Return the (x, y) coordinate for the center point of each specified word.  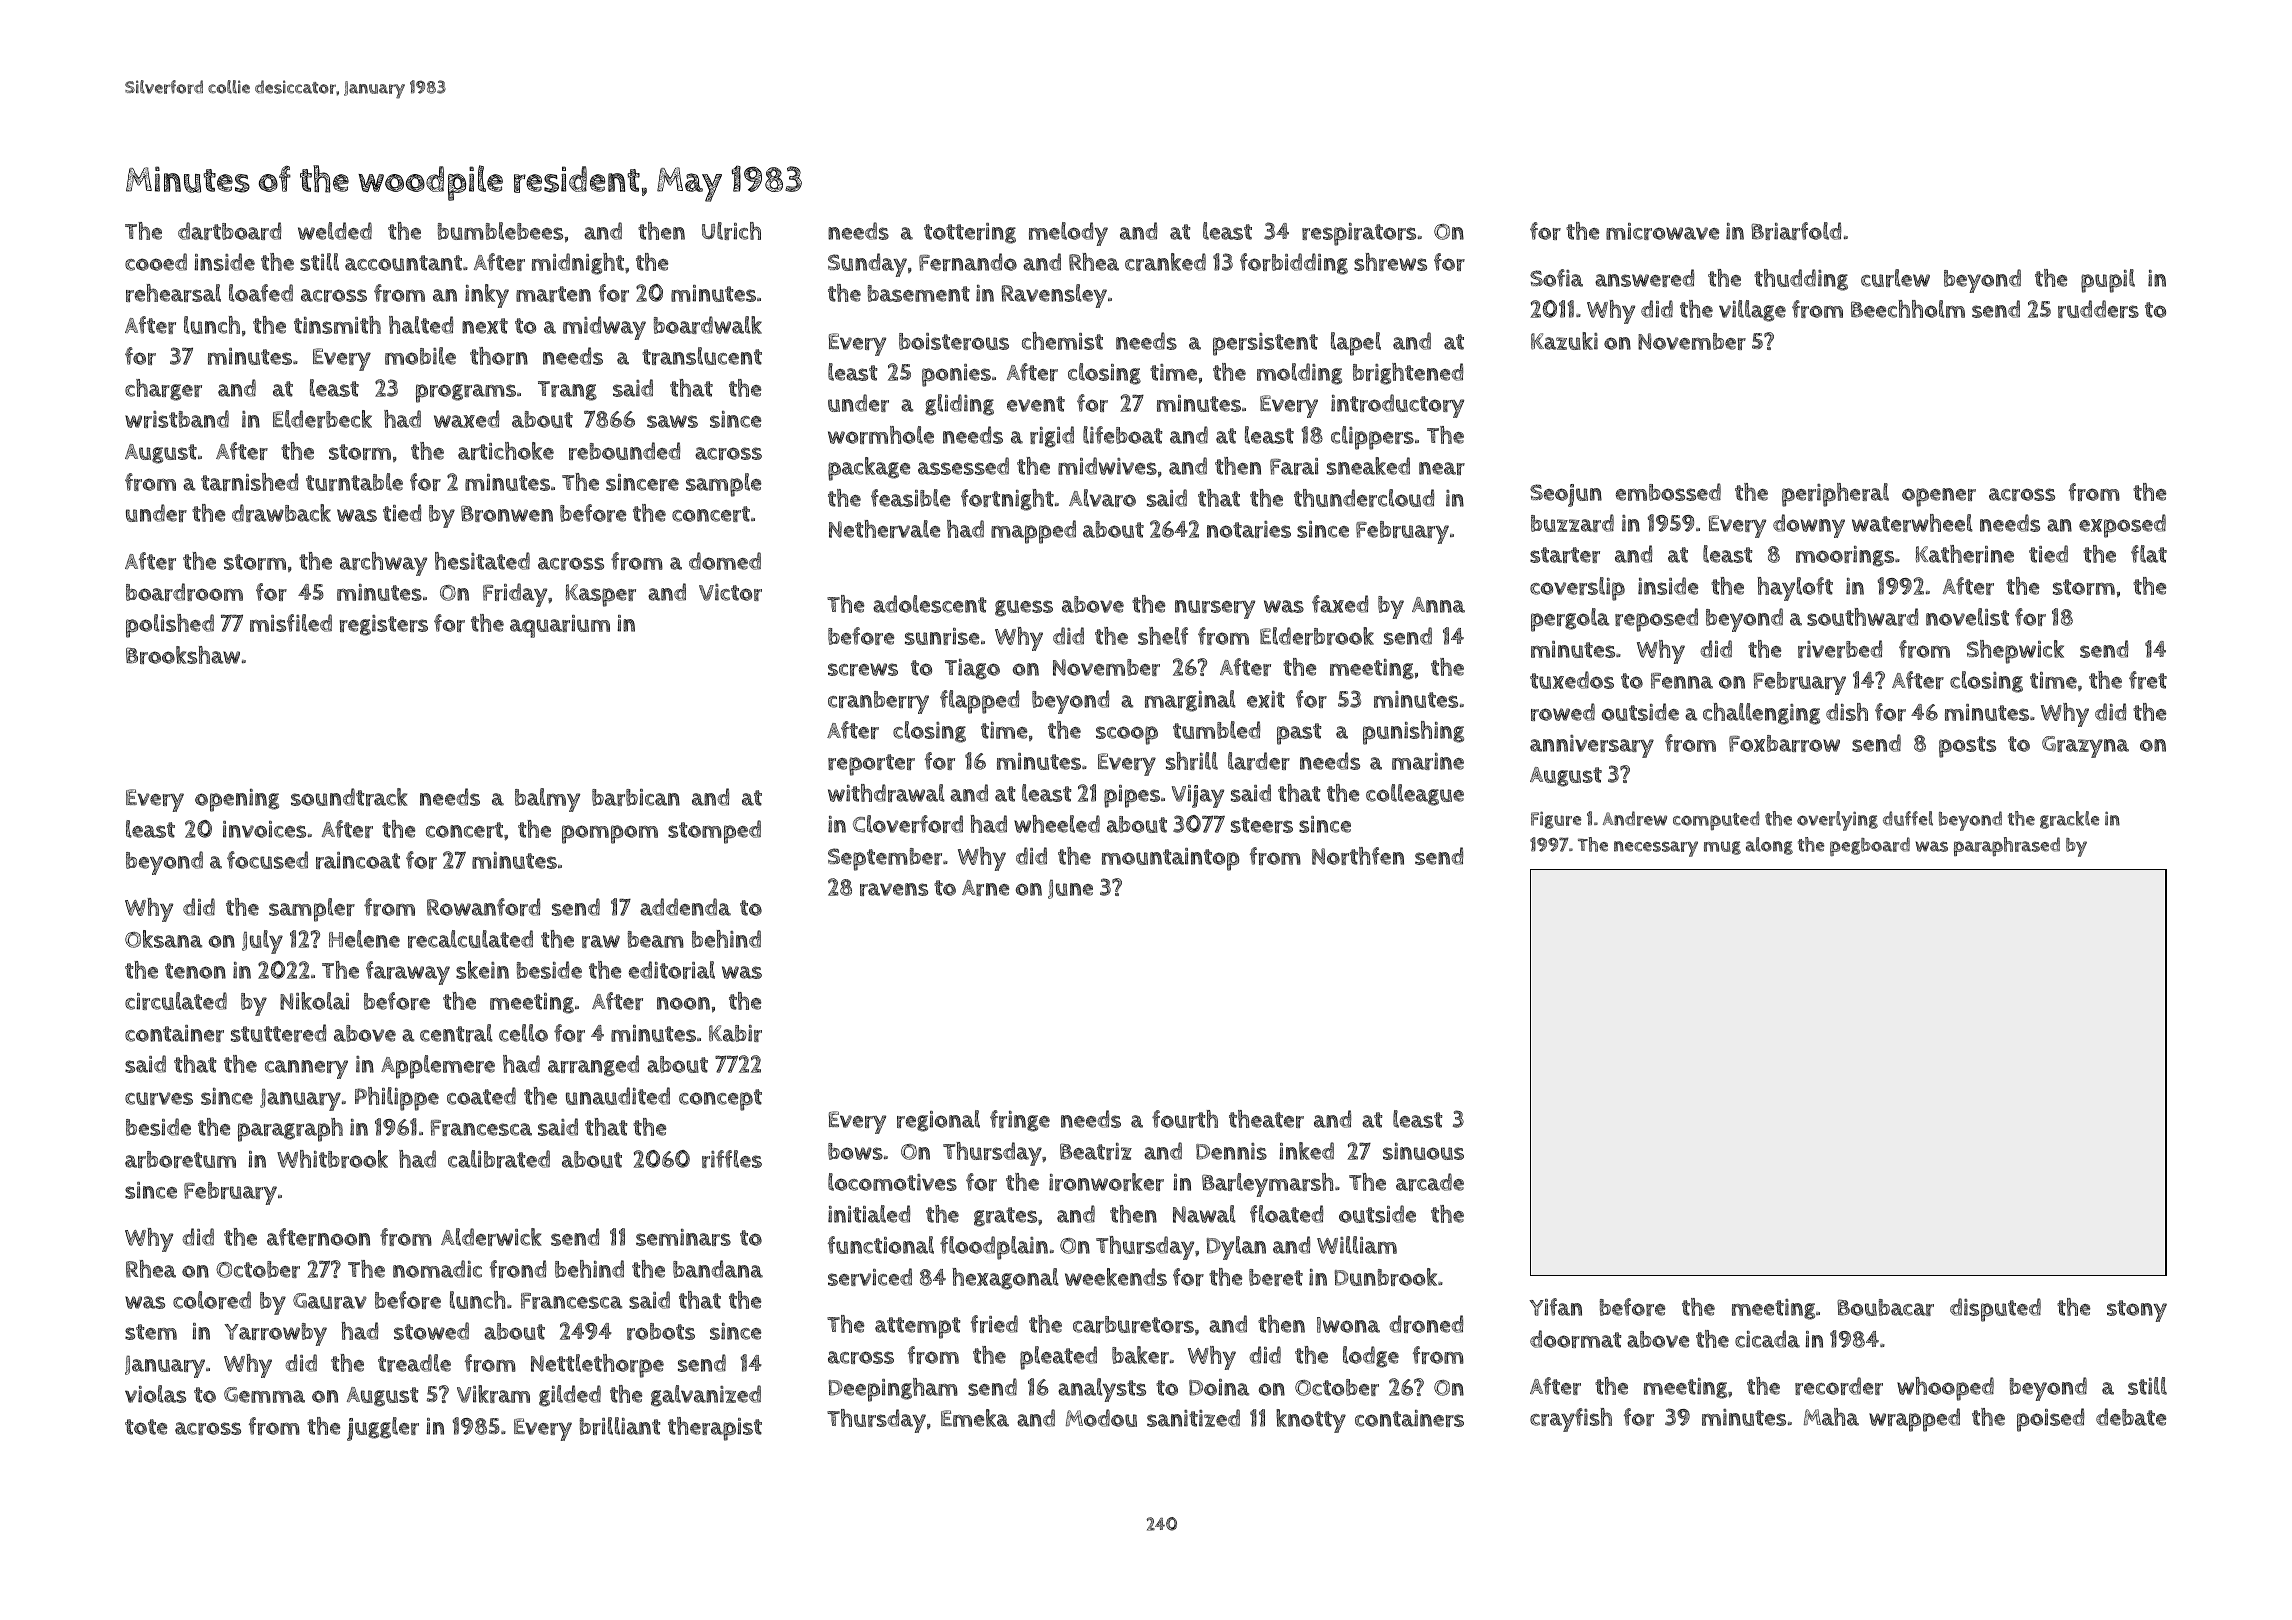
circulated (176, 1001)
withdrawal (886, 793)
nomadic (437, 1269)
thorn (499, 356)
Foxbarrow (1784, 743)
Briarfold (1796, 231)
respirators (1359, 234)
